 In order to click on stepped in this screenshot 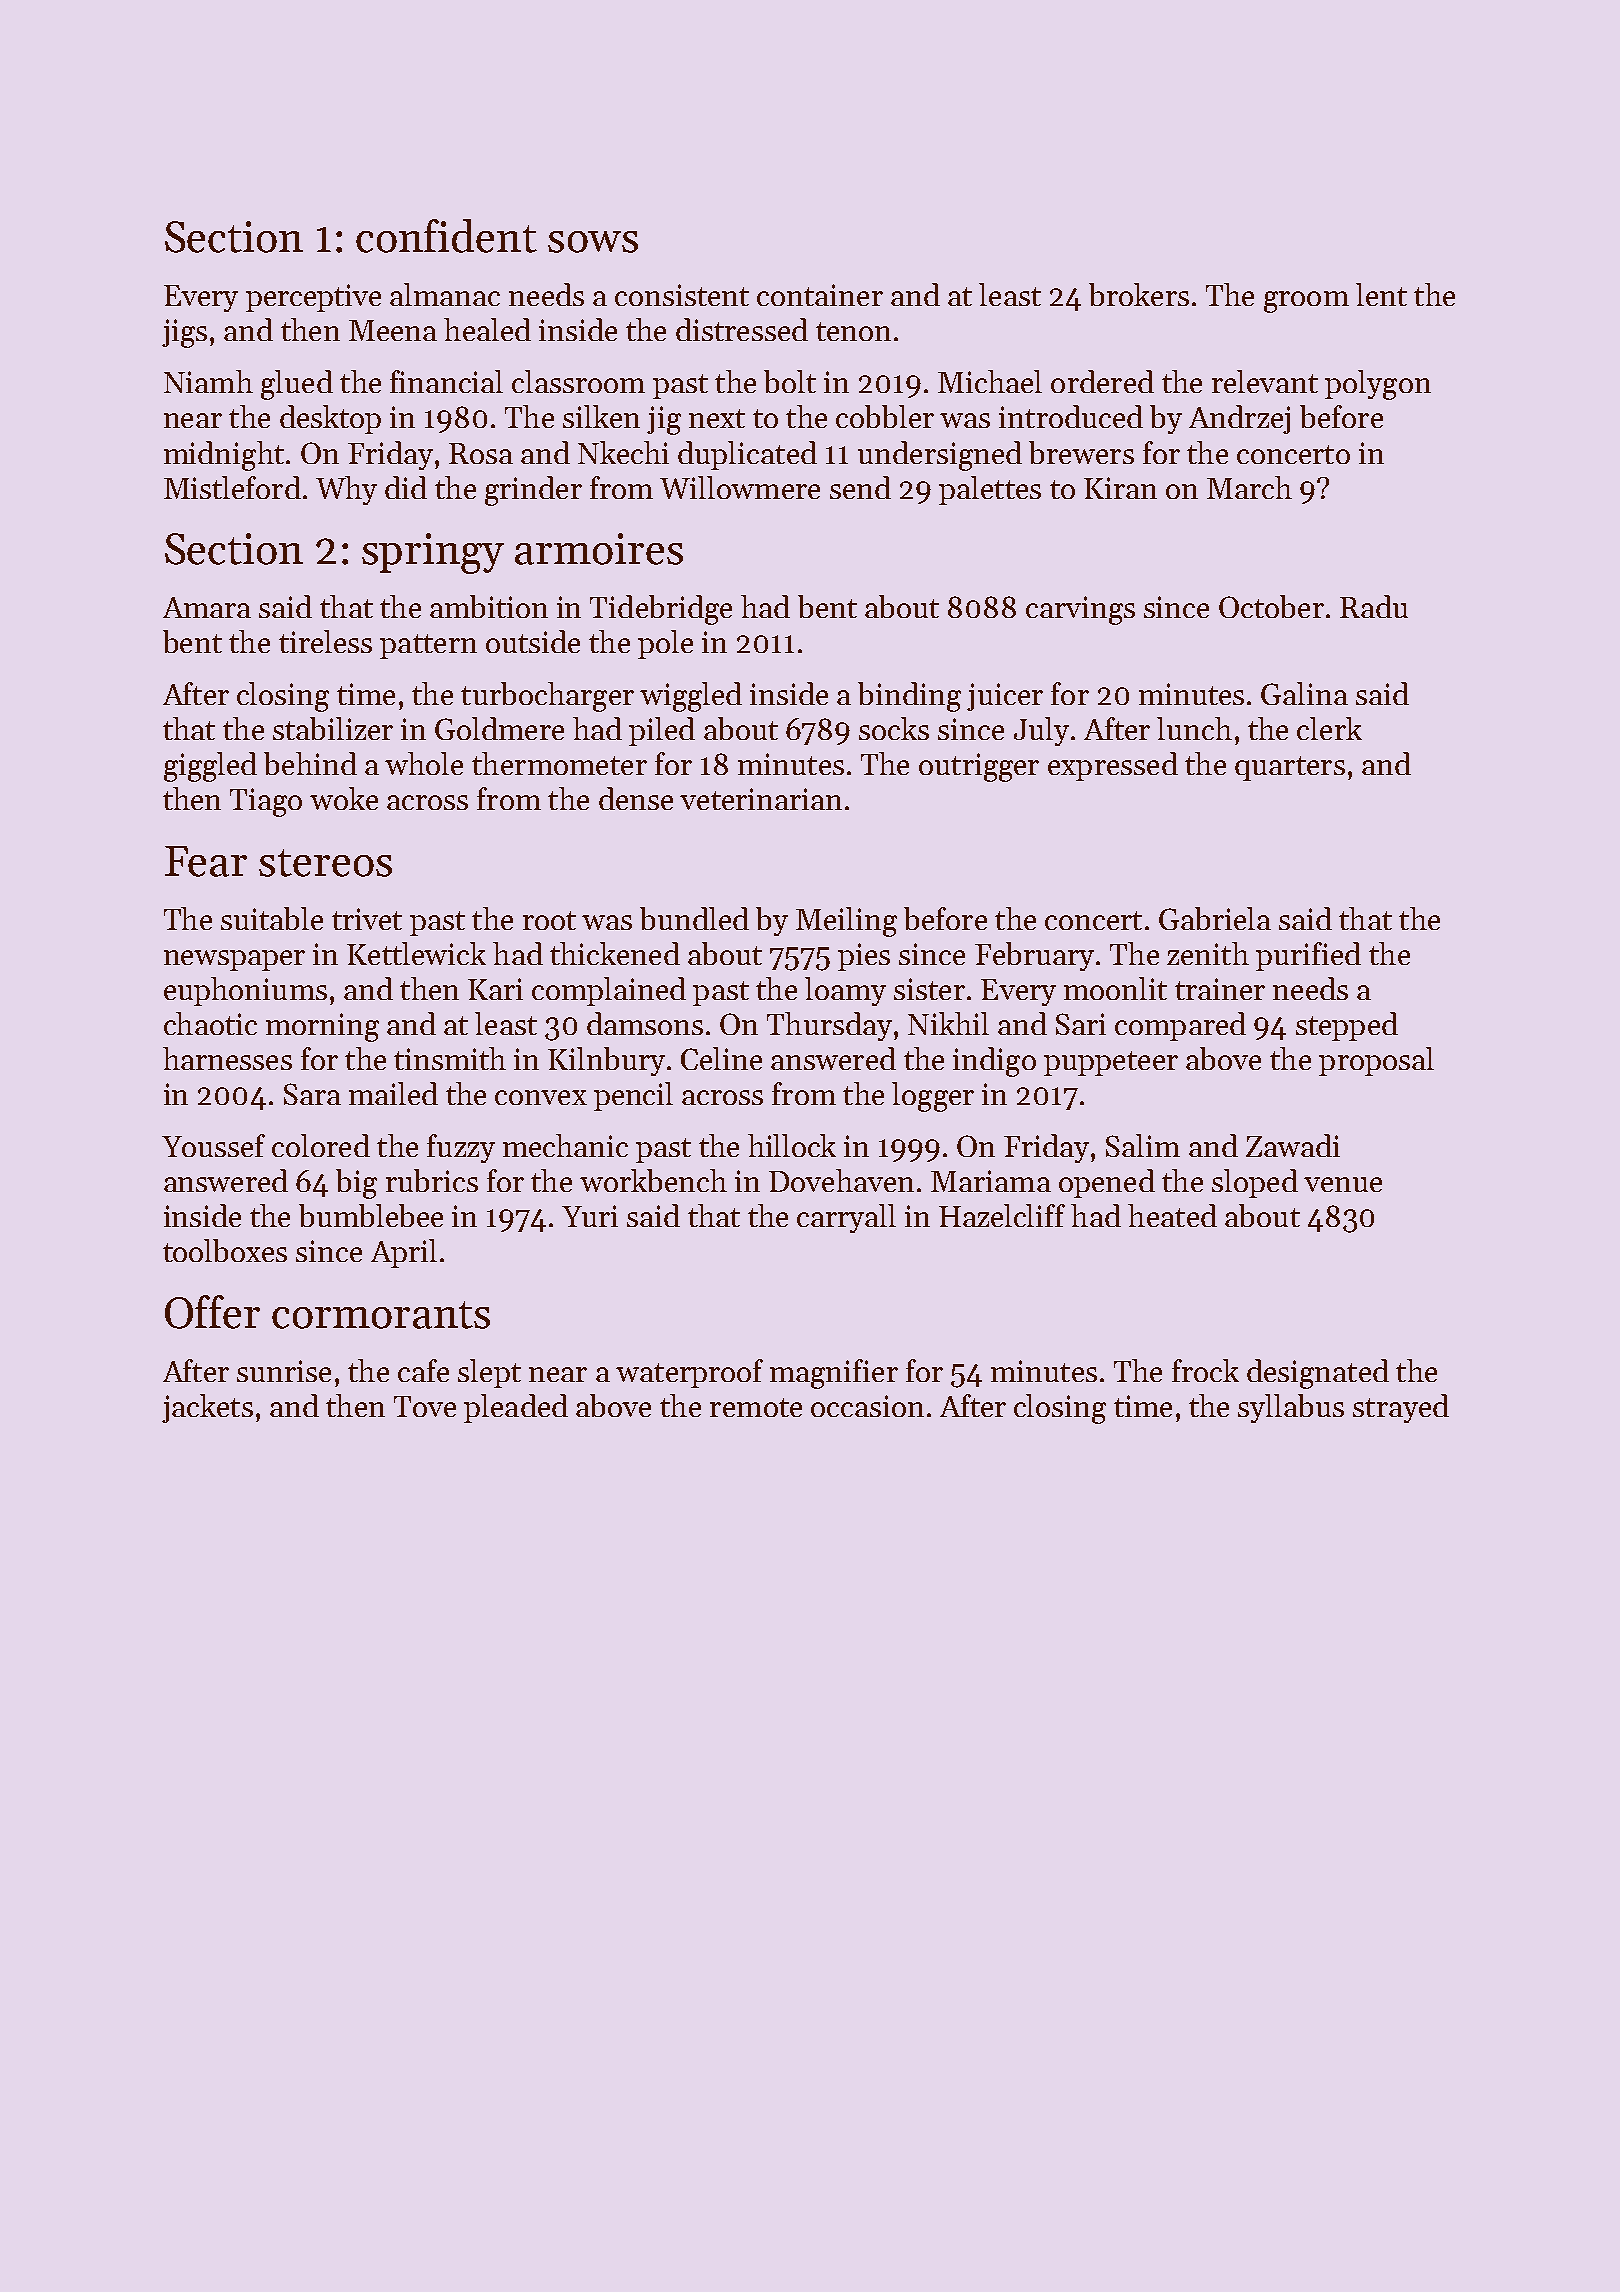, I will do `click(1347, 1026)`.
